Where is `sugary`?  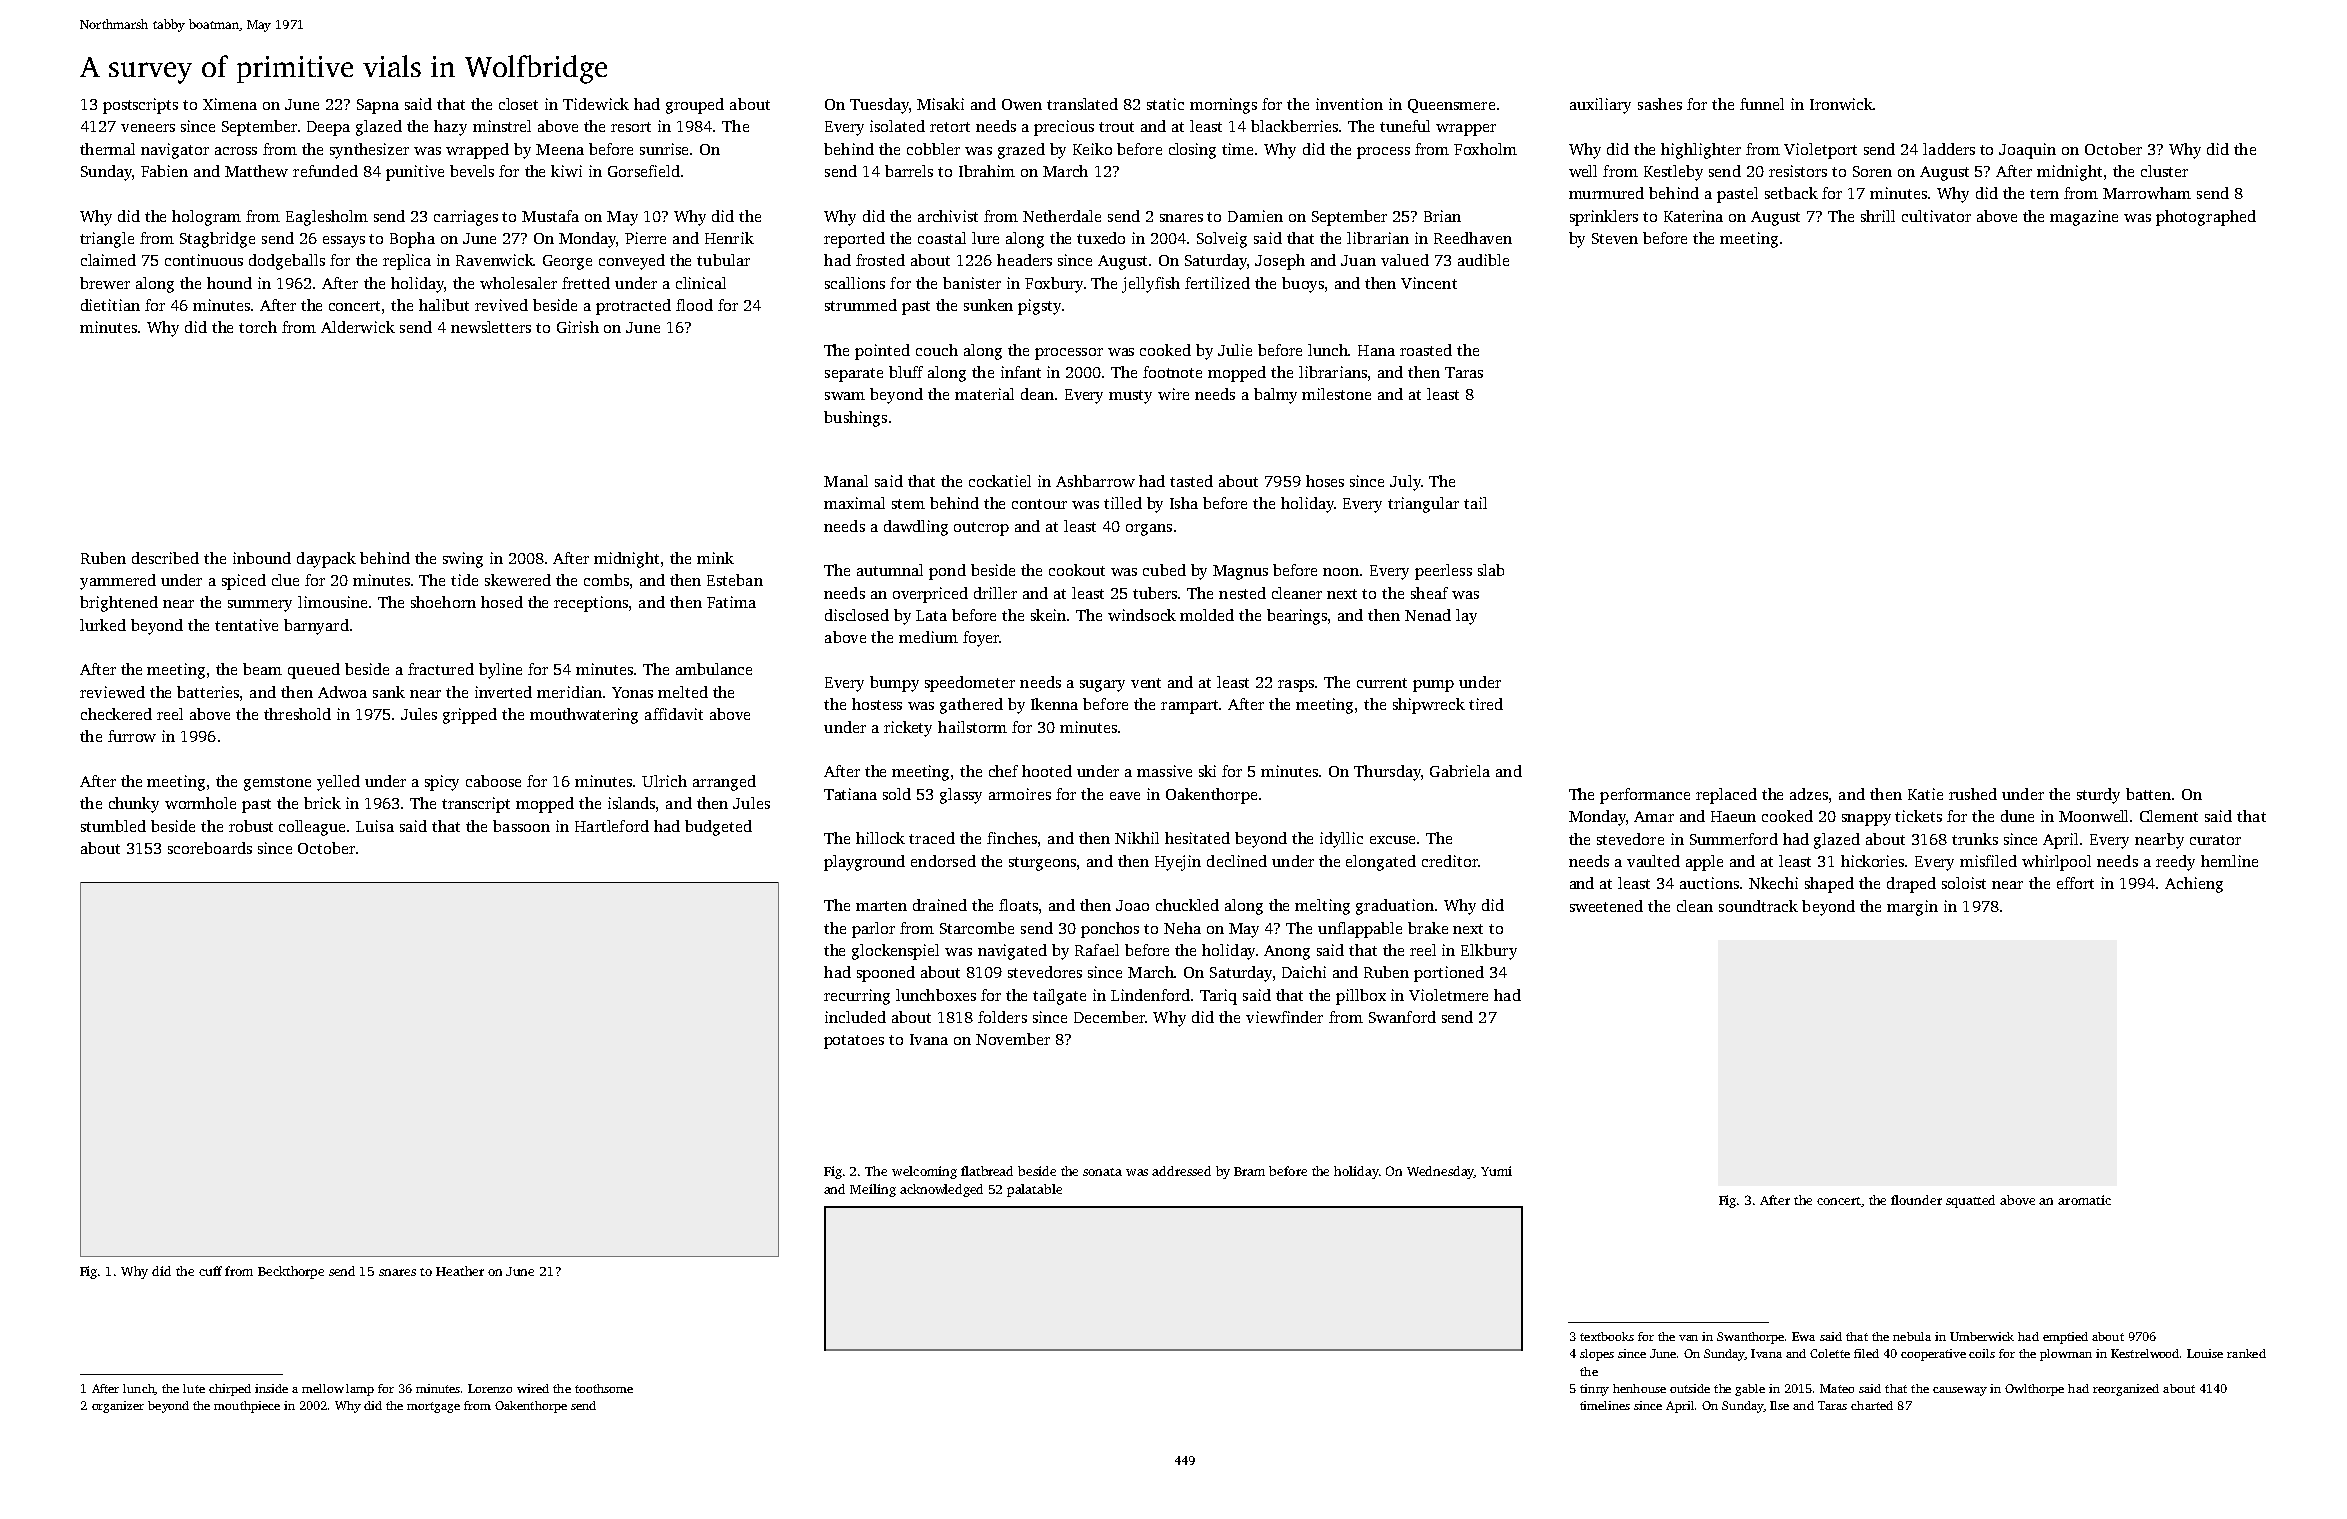 sugary is located at coordinates (1102, 686).
